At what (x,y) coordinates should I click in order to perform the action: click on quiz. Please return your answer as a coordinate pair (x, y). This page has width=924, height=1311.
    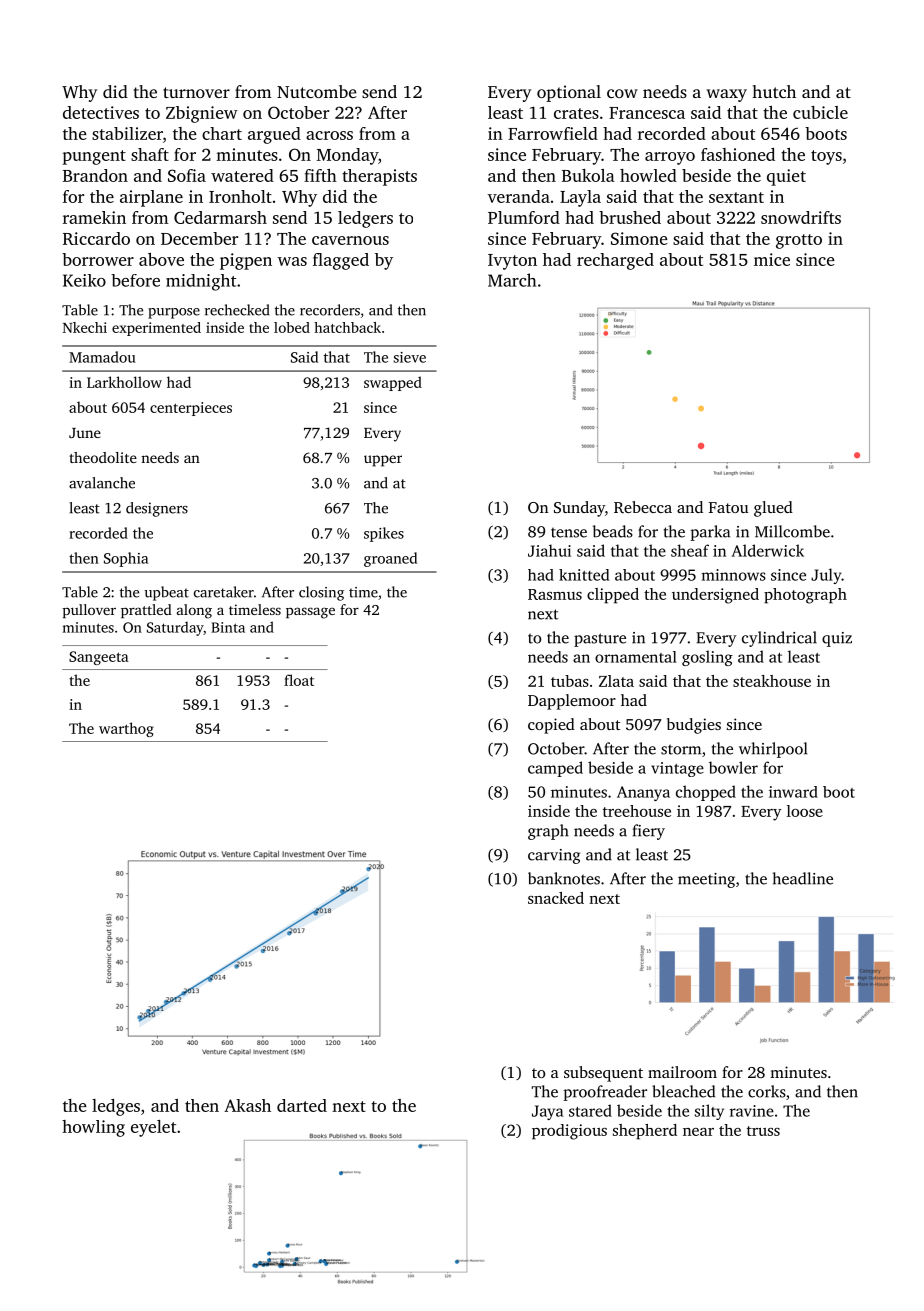
    Looking at the image, I should click on (837, 639).
